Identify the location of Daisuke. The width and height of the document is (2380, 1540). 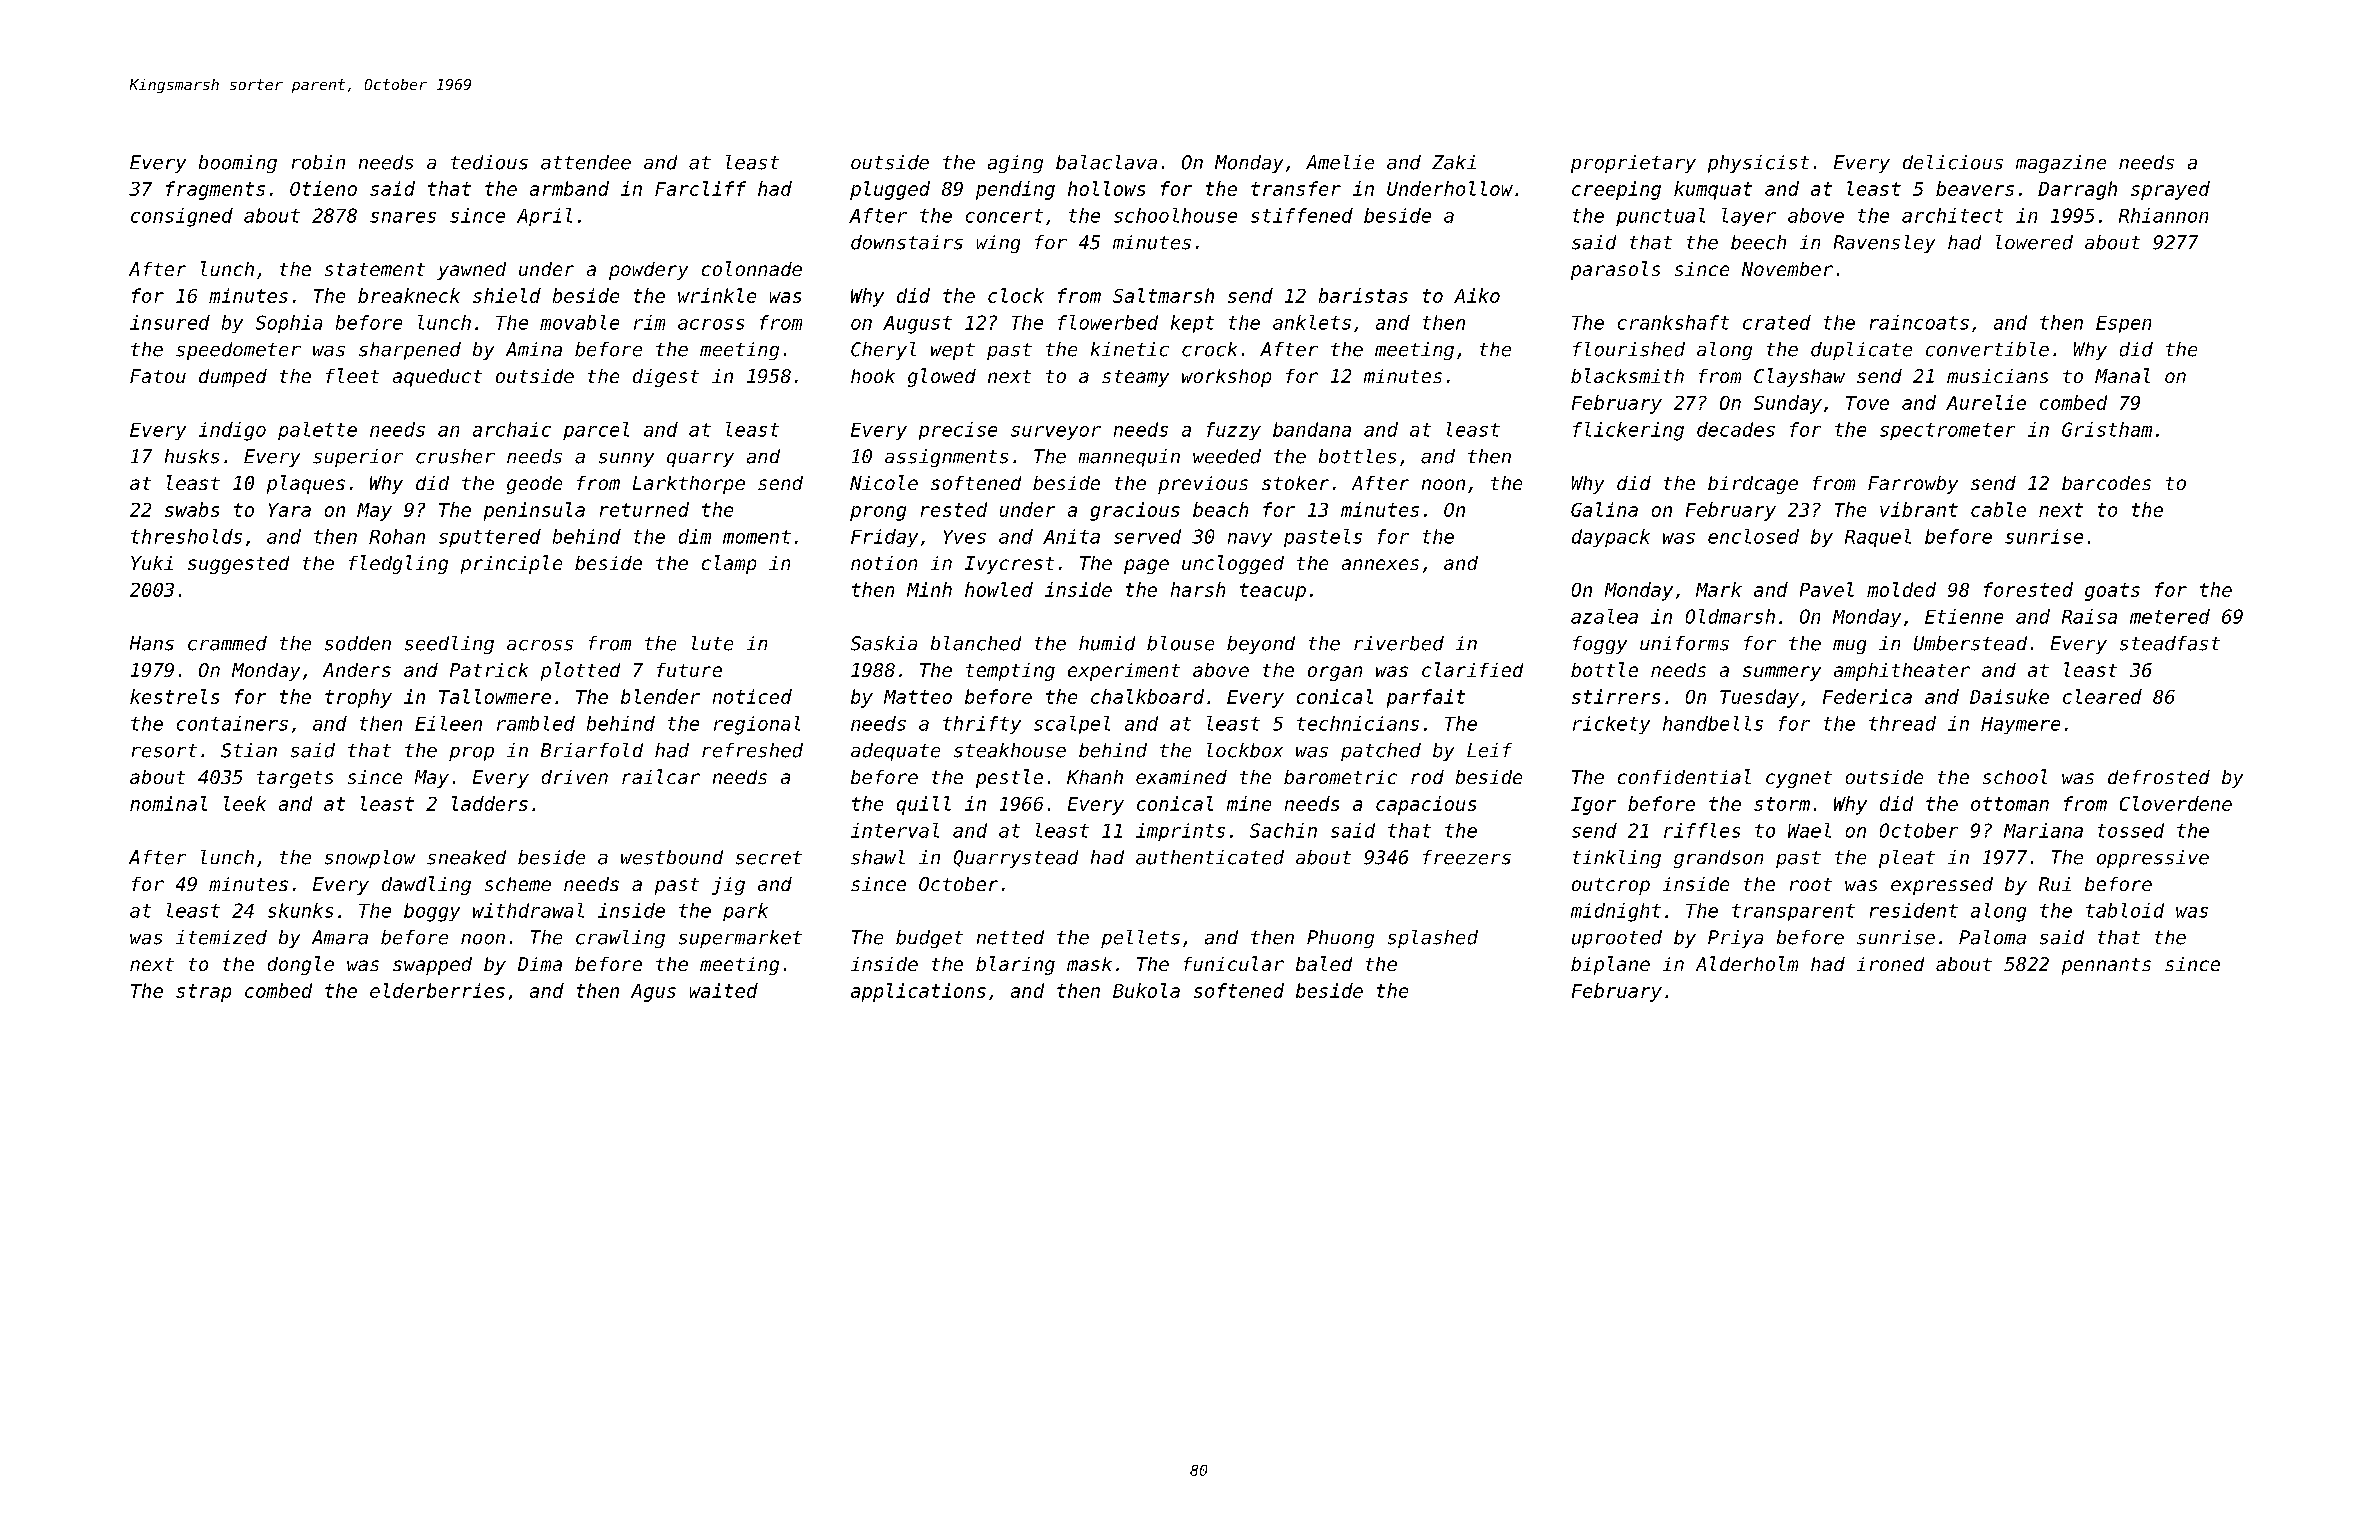
(2009, 696).
